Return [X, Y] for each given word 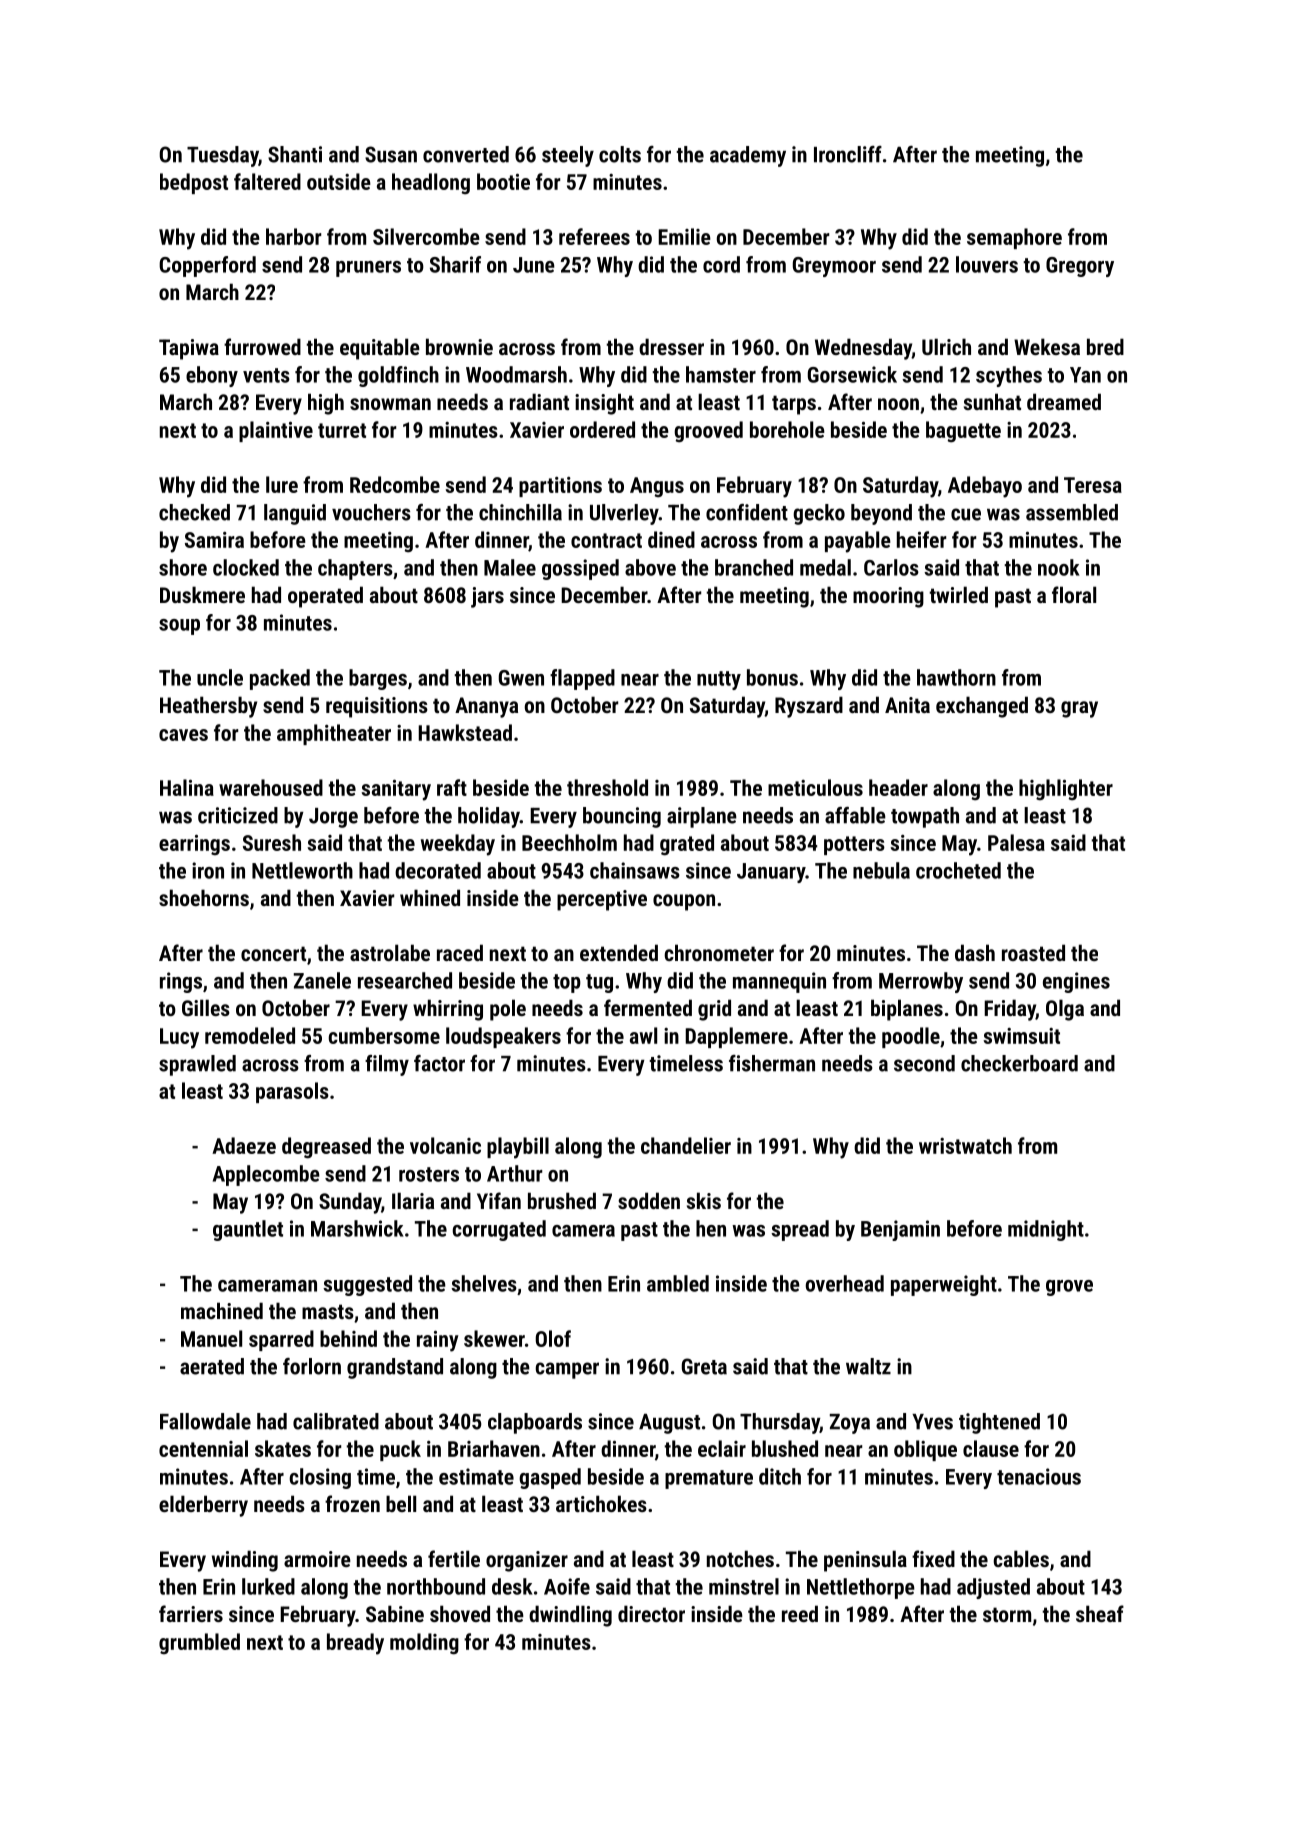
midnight [1046, 1230]
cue [966, 514]
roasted [1033, 952]
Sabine [395, 1613]
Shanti [295, 154]
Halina [187, 787]
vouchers [371, 512]
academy [748, 156]
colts [620, 154]
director [651, 1613]
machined [222, 1310]
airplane [702, 817]
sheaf [1100, 1613]
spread [800, 1230]
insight [604, 404]
